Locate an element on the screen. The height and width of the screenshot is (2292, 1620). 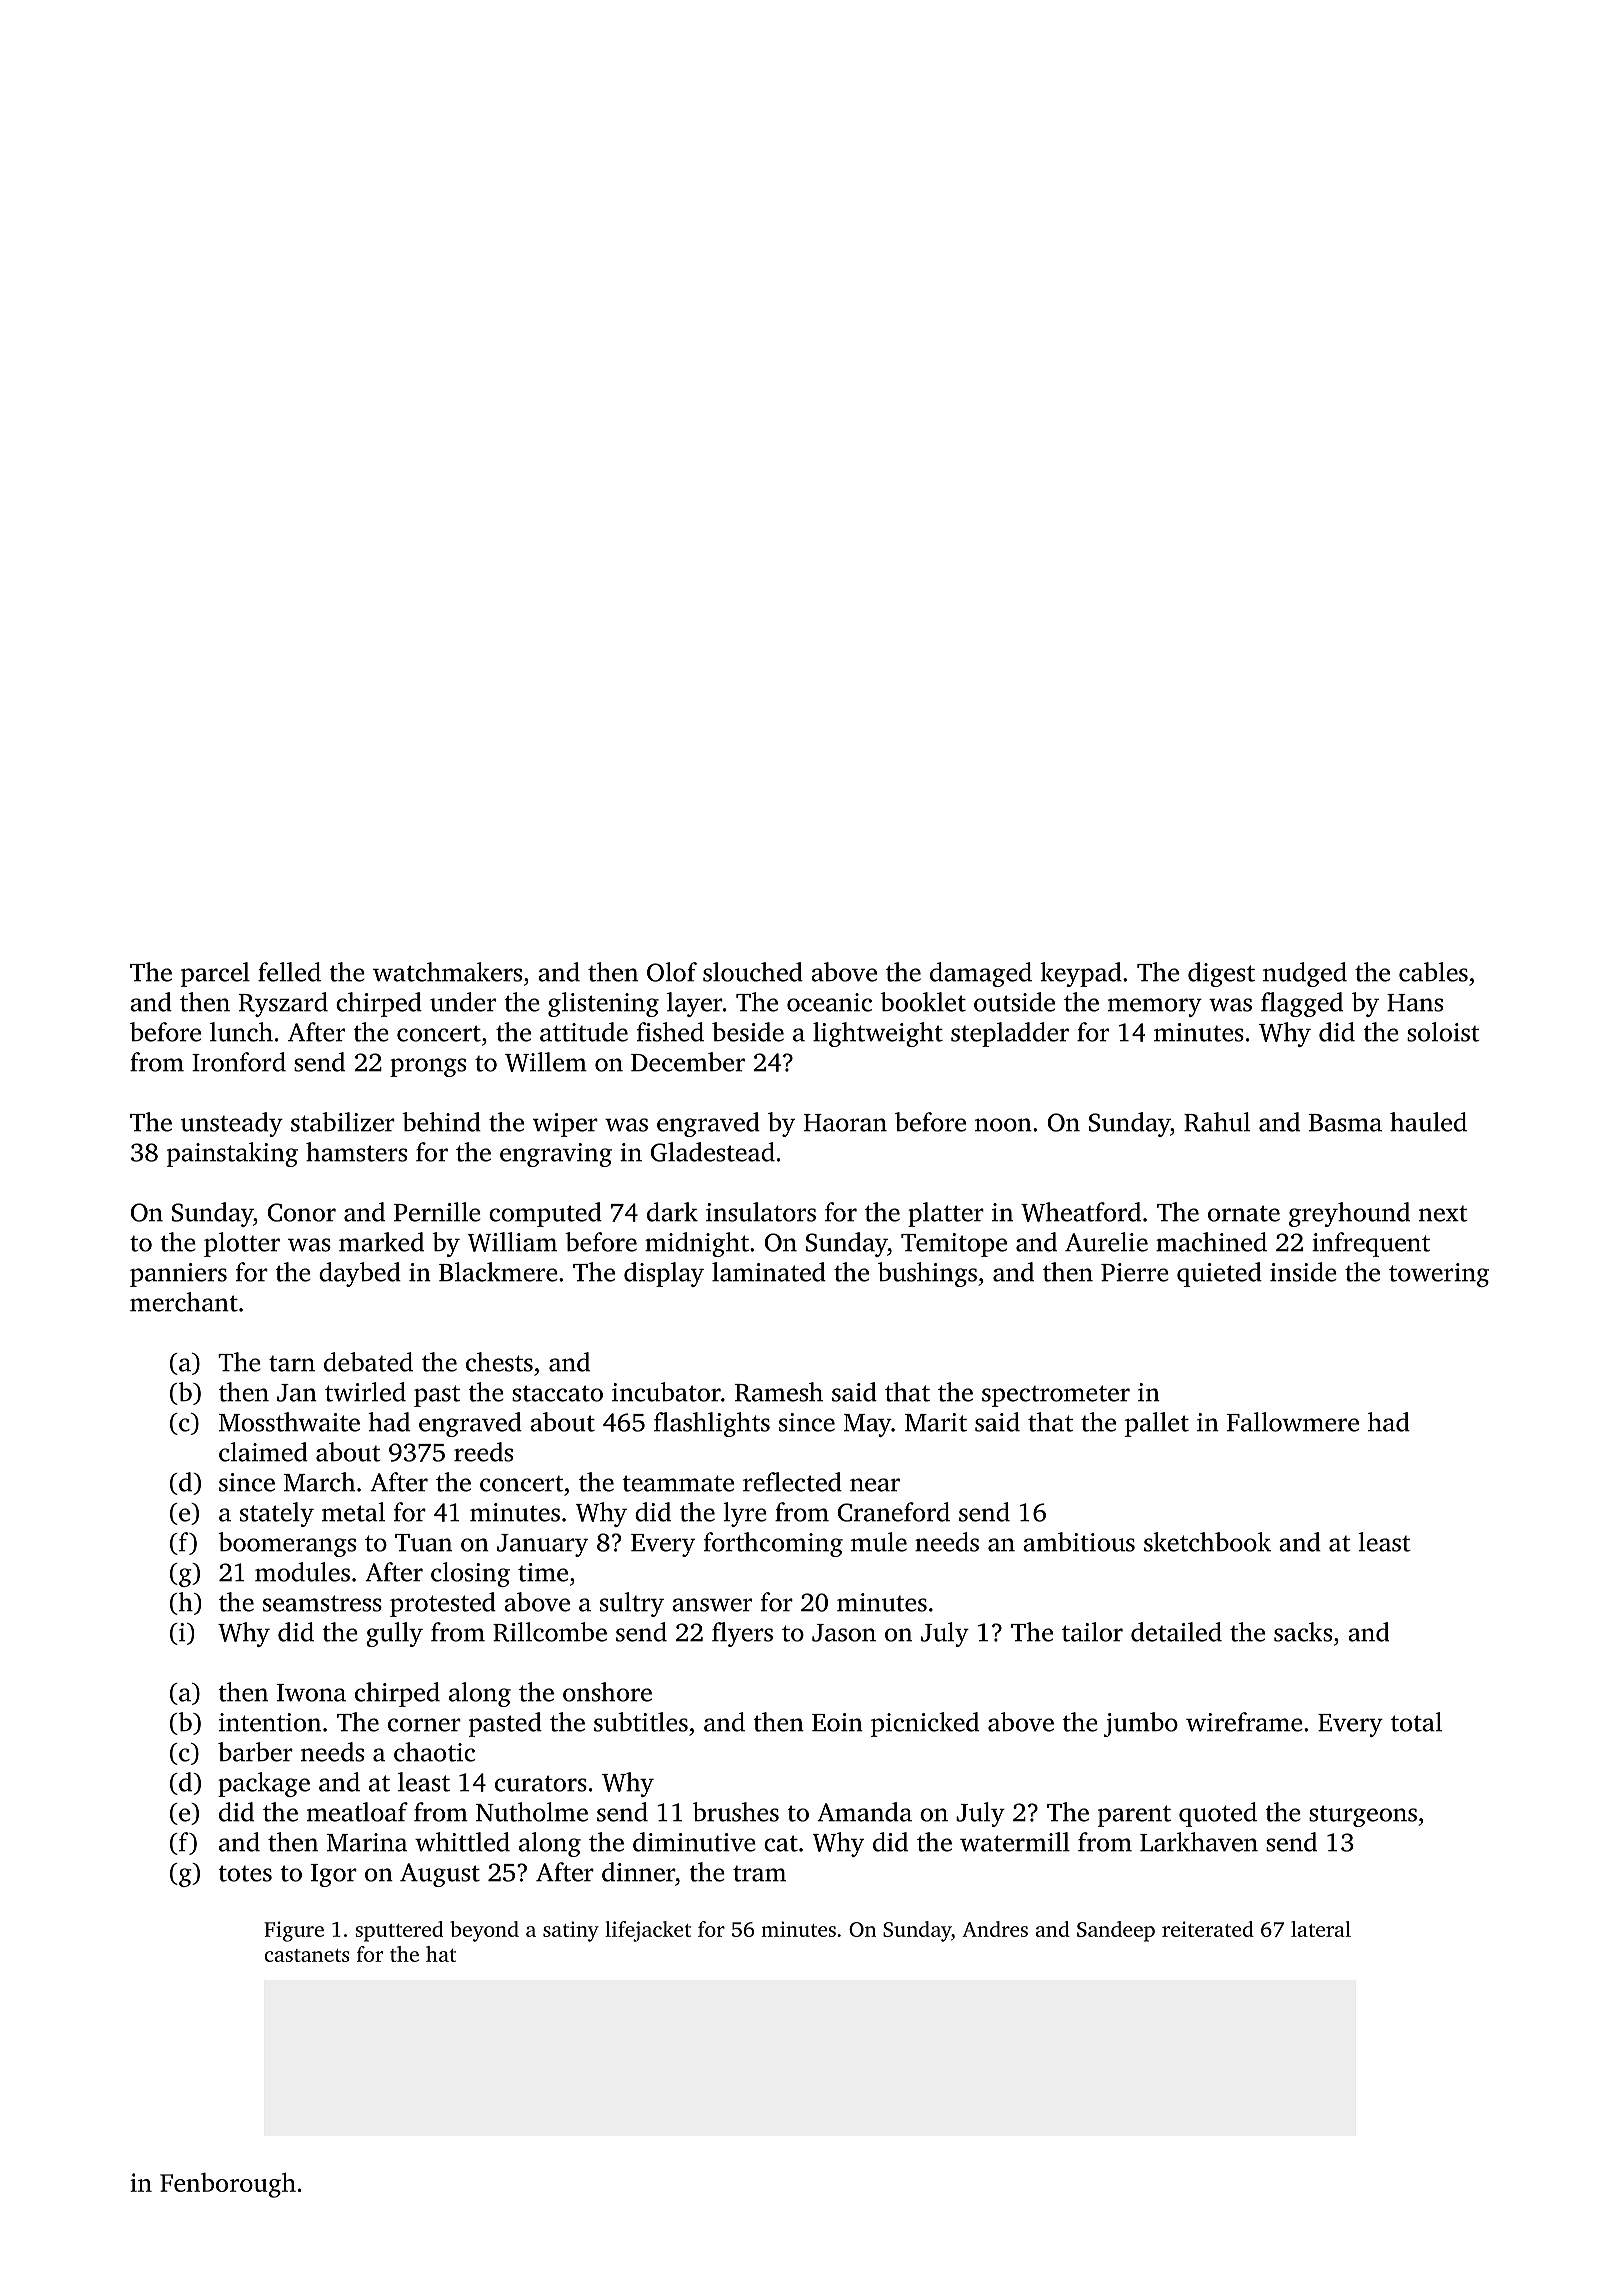
lifejacket is located at coordinates (648, 1931).
